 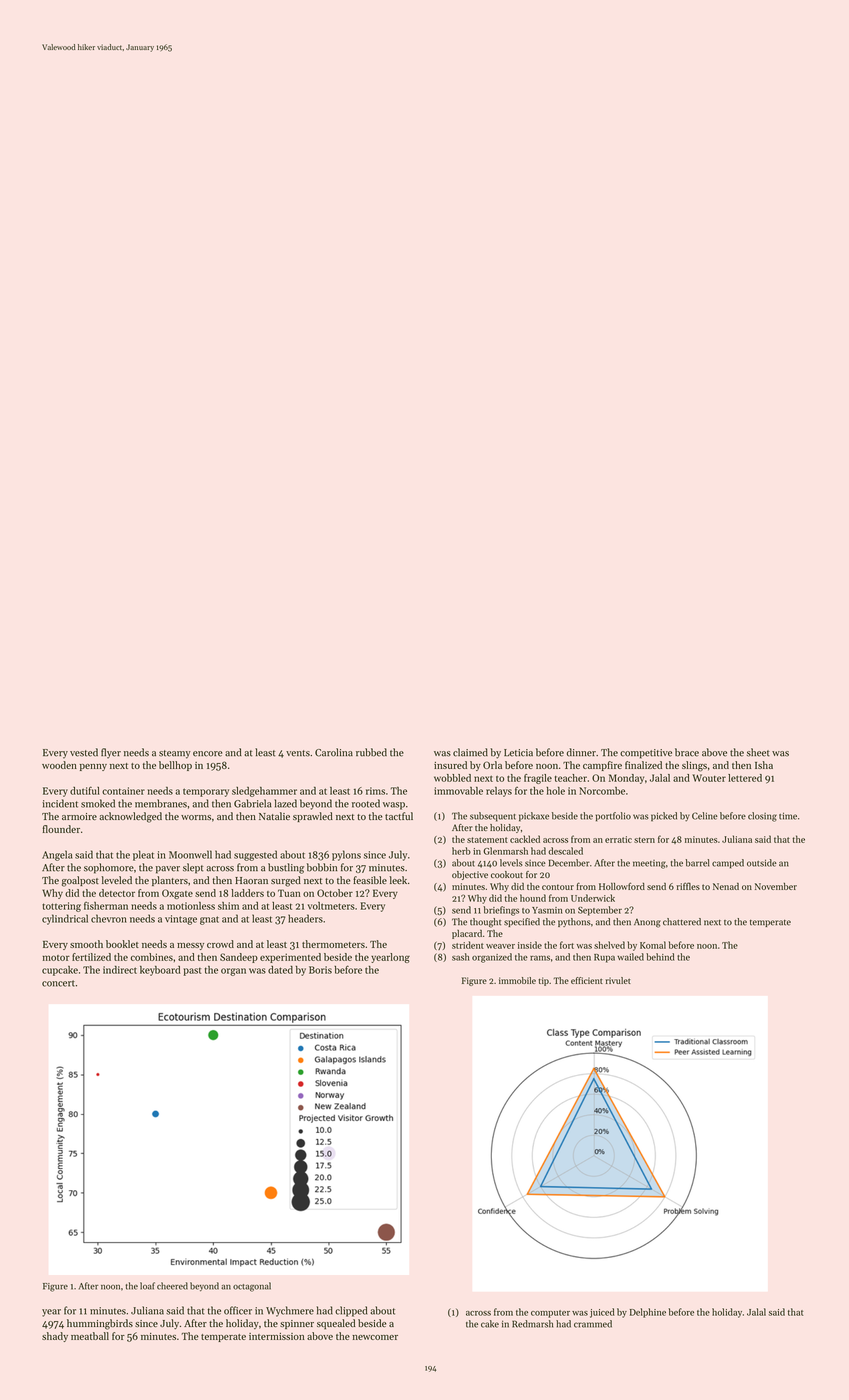 What do you see at coordinates (175, 754) in the document?
I see `steamy` at bounding box center [175, 754].
